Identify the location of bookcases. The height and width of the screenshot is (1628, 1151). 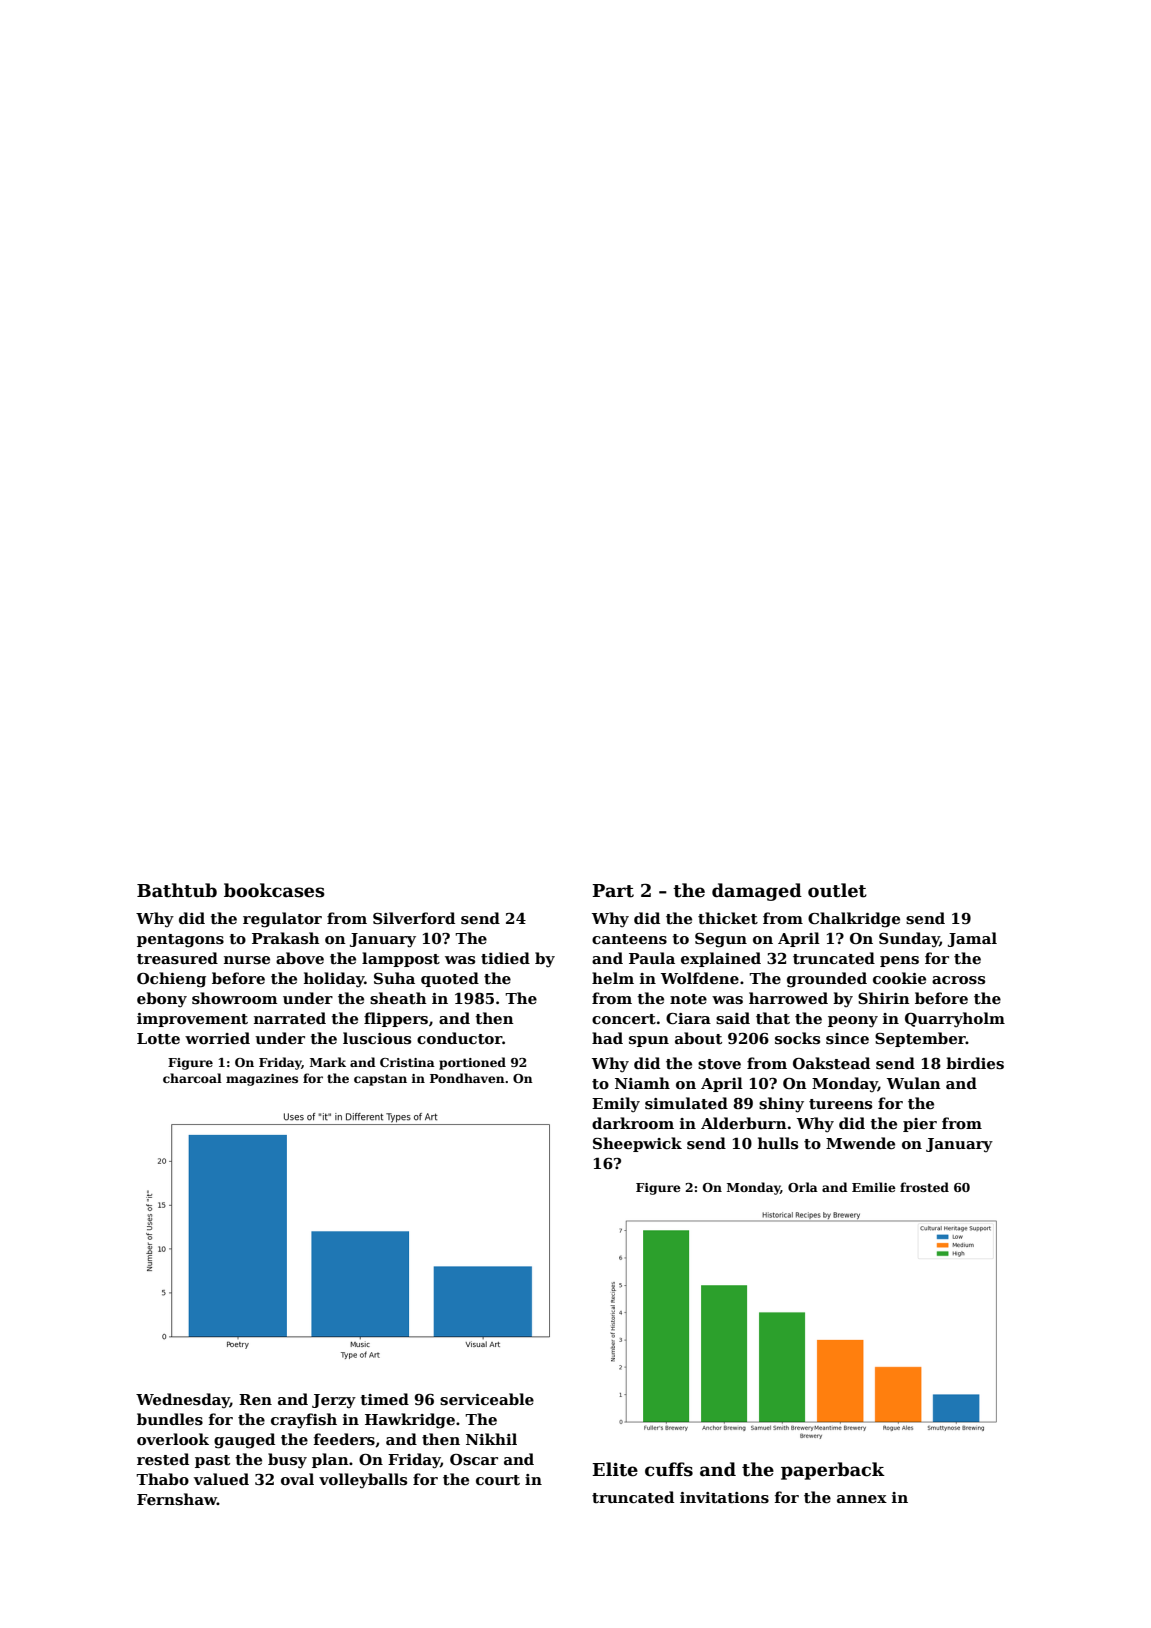
(274, 890).
